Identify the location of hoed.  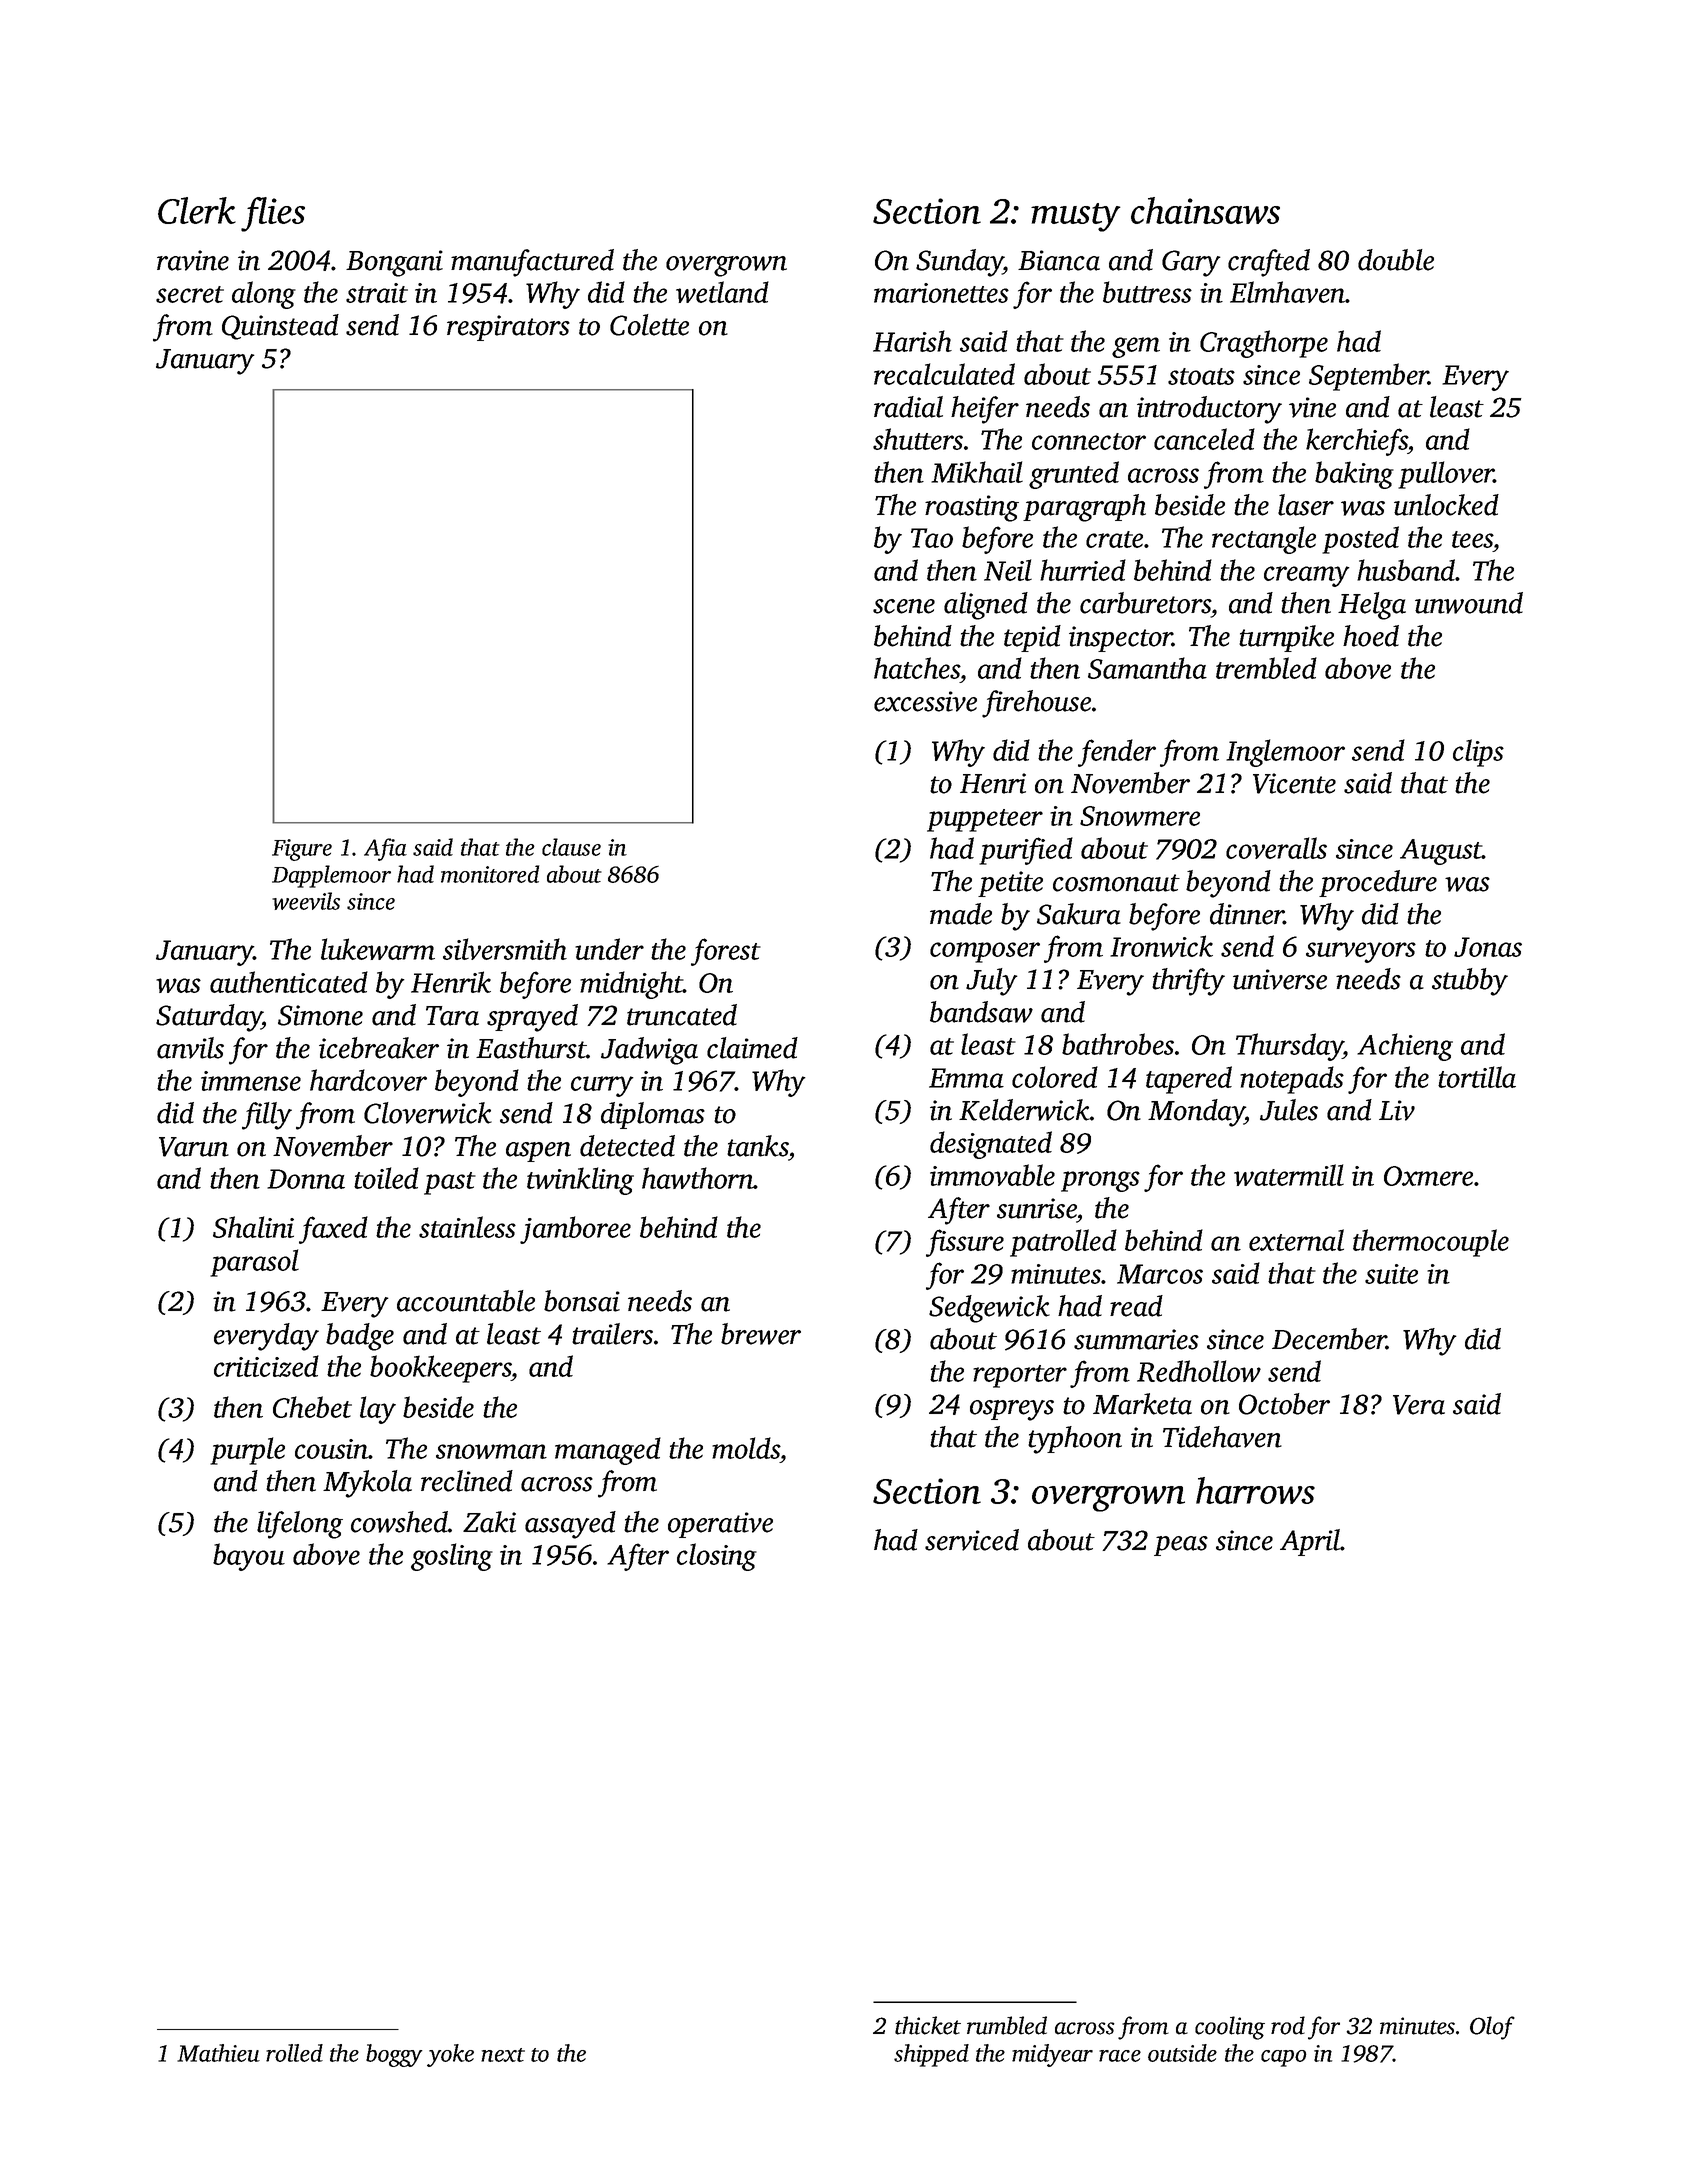
(1371, 636).
